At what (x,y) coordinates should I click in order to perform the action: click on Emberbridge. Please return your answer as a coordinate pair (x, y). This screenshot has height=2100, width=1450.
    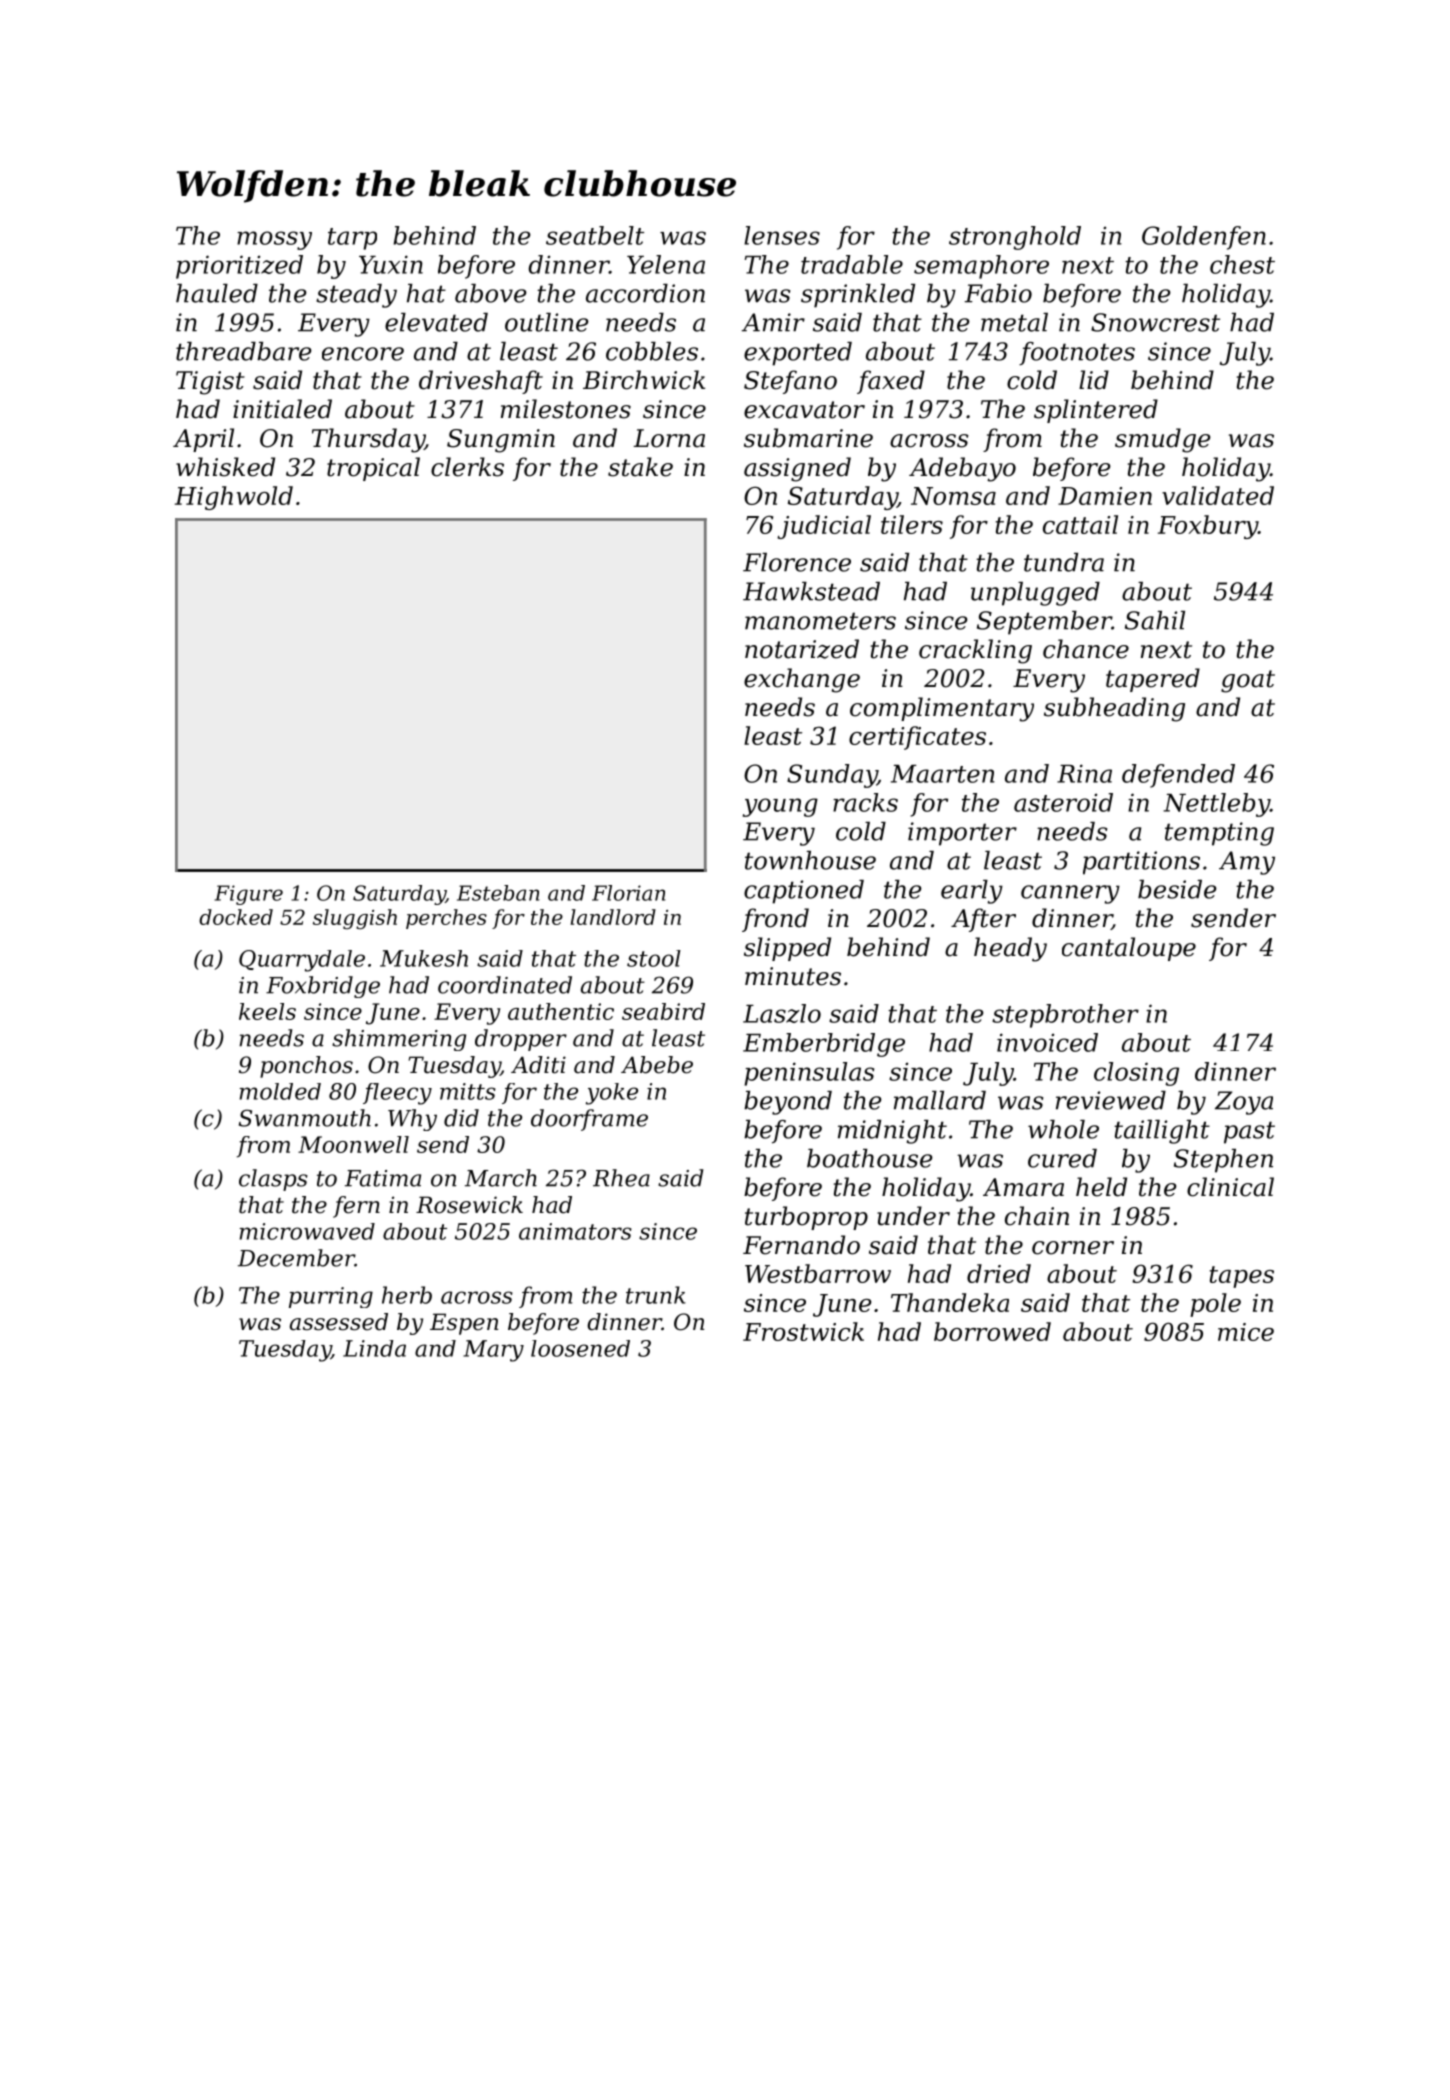
    Looking at the image, I should click on (824, 1045).
